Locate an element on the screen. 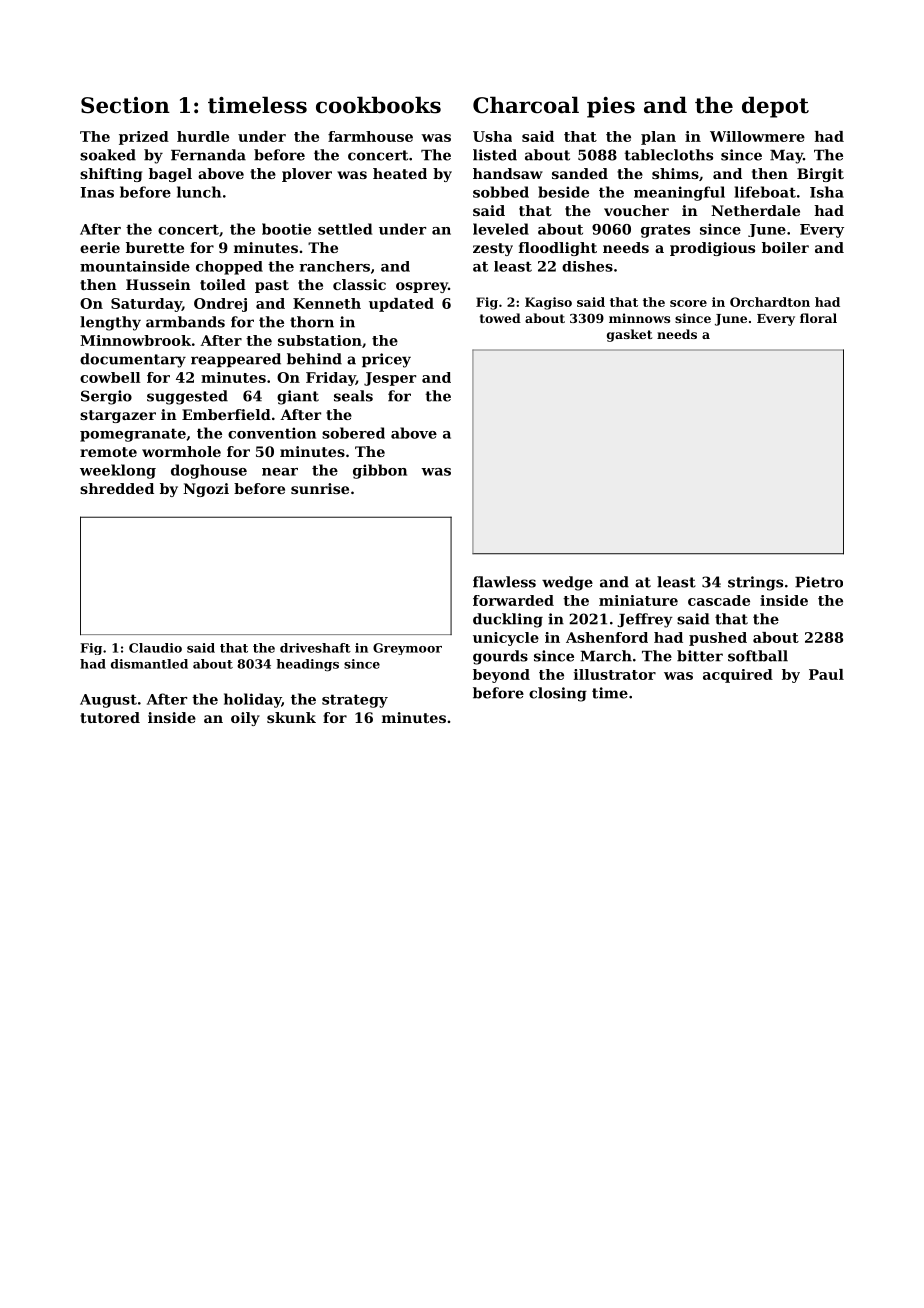 Image resolution: width=924 pixels, height=1308 pixels. skunk is located at coordinates (291, 717).
